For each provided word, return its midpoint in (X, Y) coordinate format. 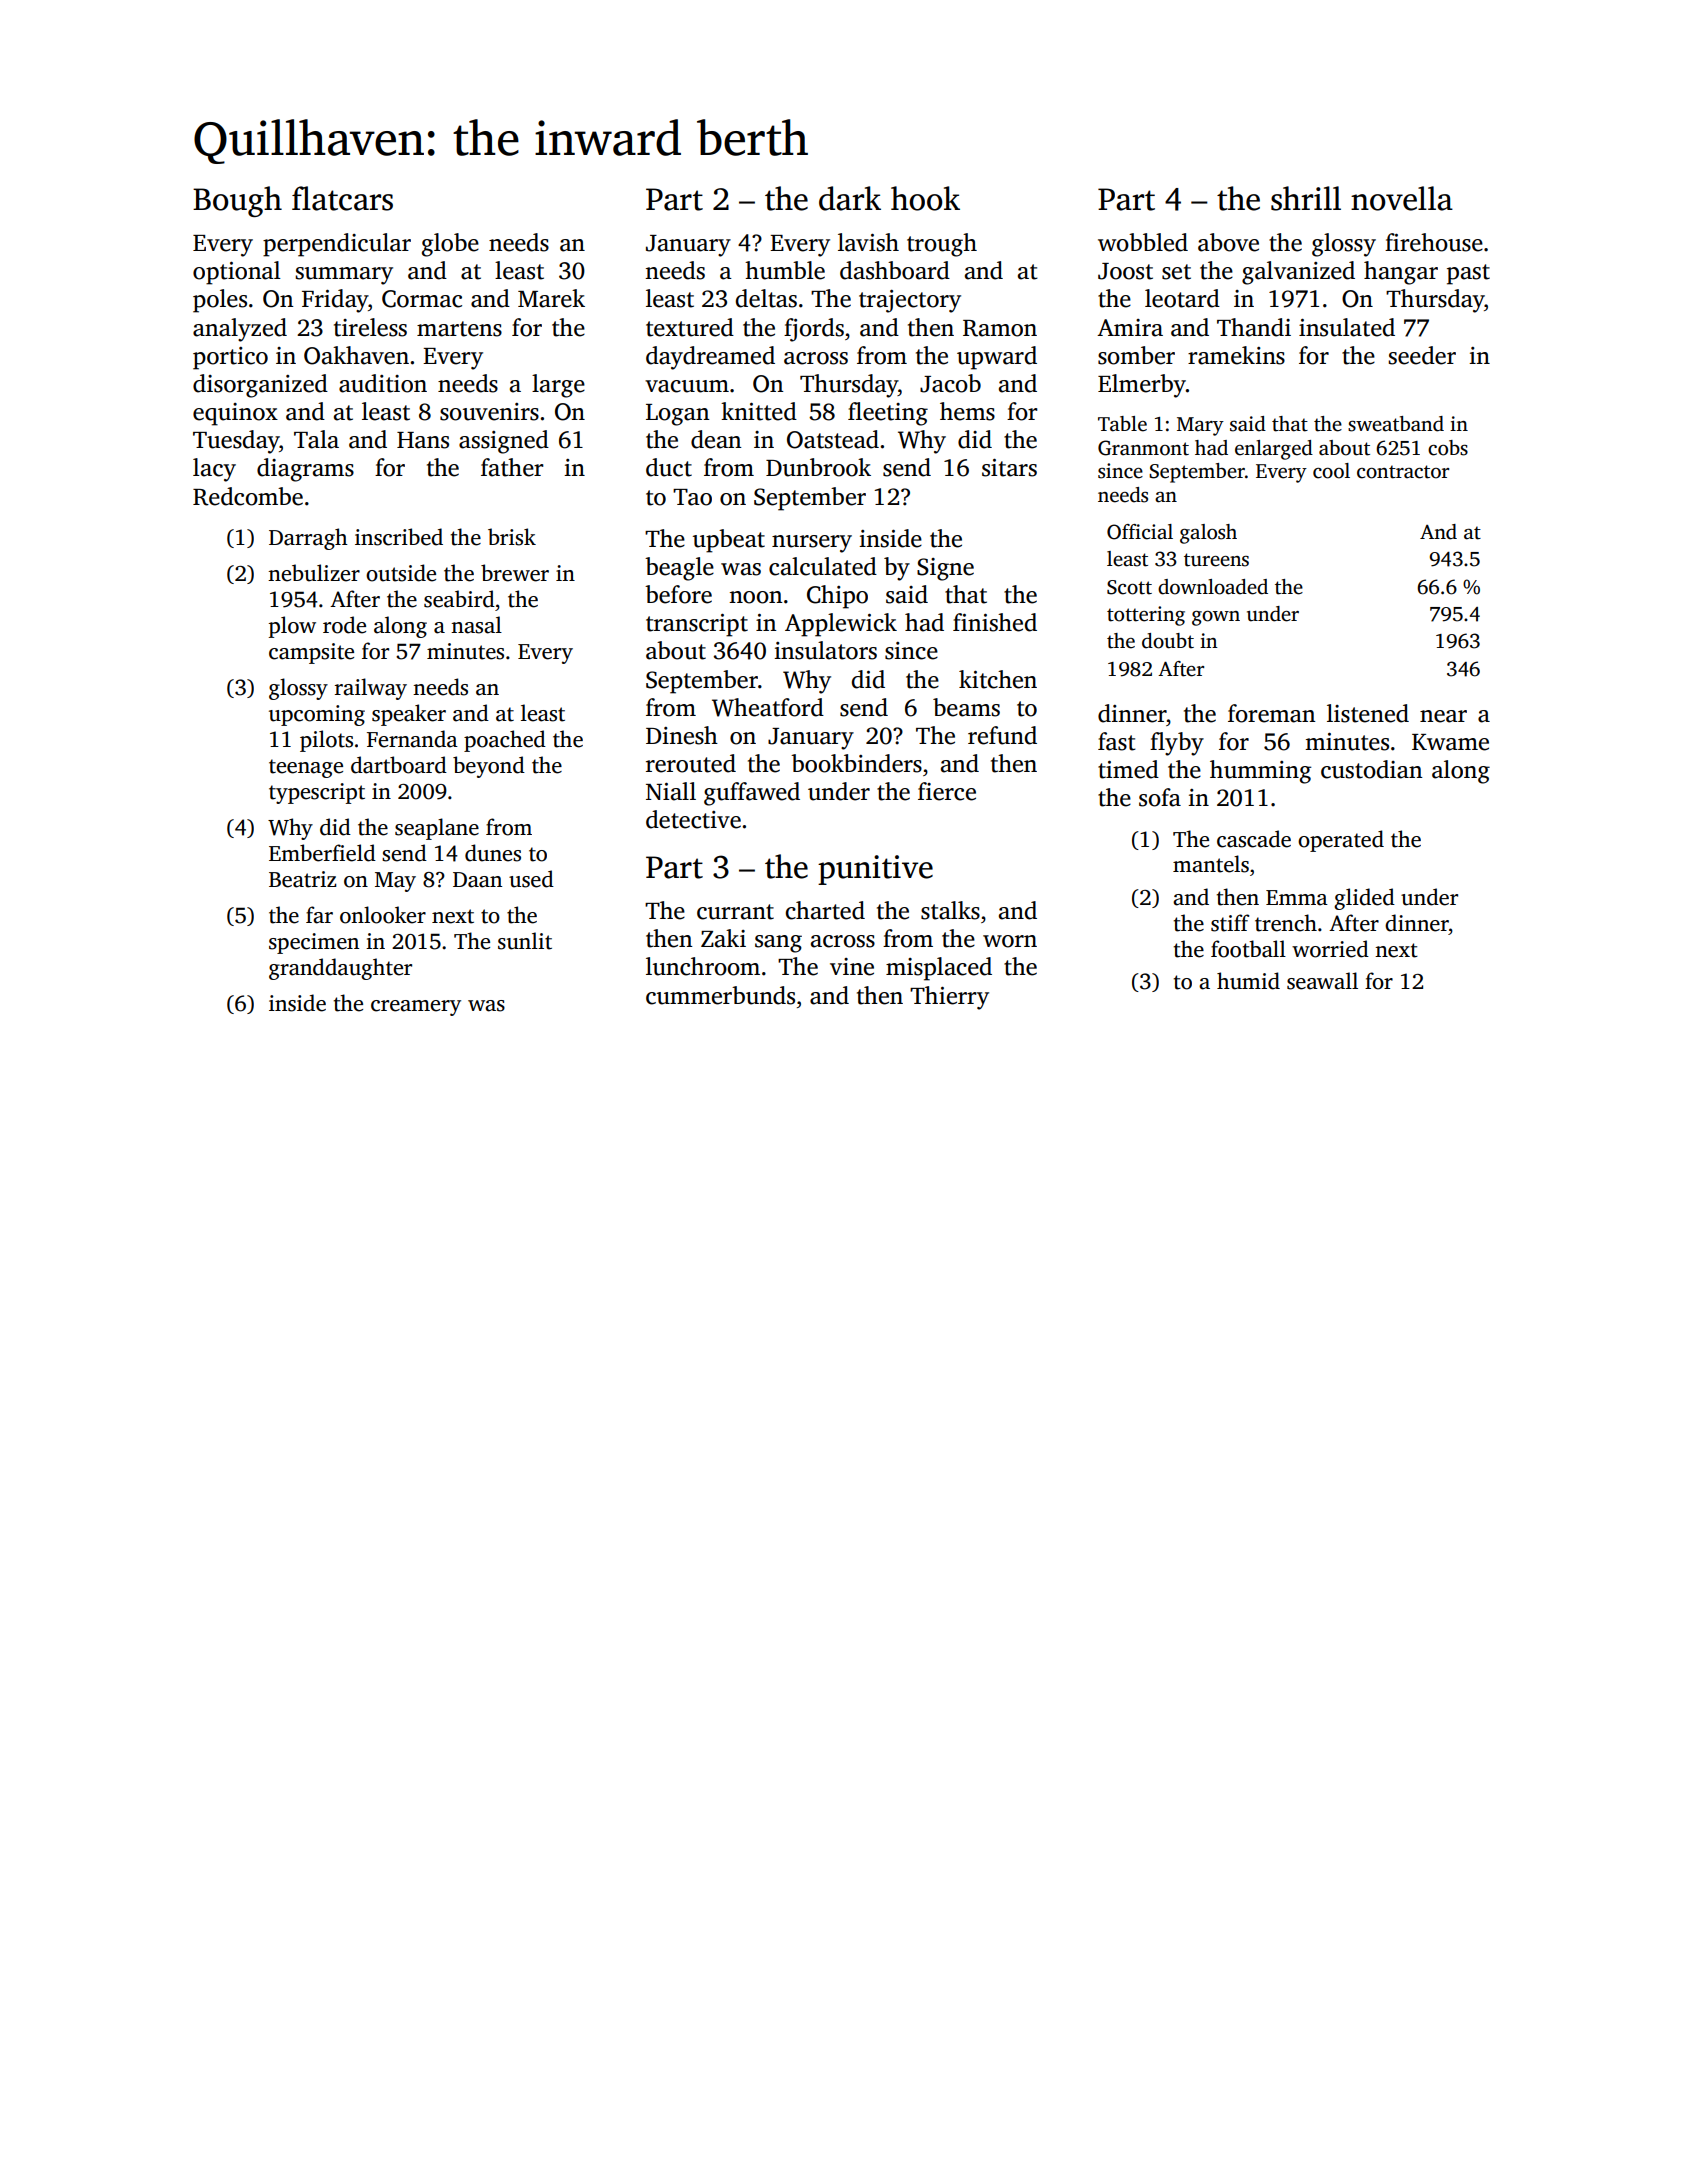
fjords (814, 330)
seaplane (437, 829)
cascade (1254, 839)
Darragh (308, 539)
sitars (1009, 468)
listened (1368, 713)
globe (450, 245)
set (1176, 272)
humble (785, 270)
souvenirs (489, 412)
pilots (326, 741)
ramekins (1236, 355)
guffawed (752, 794)
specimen (314, 943)
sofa (1160, 797)
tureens (1216, 560)
